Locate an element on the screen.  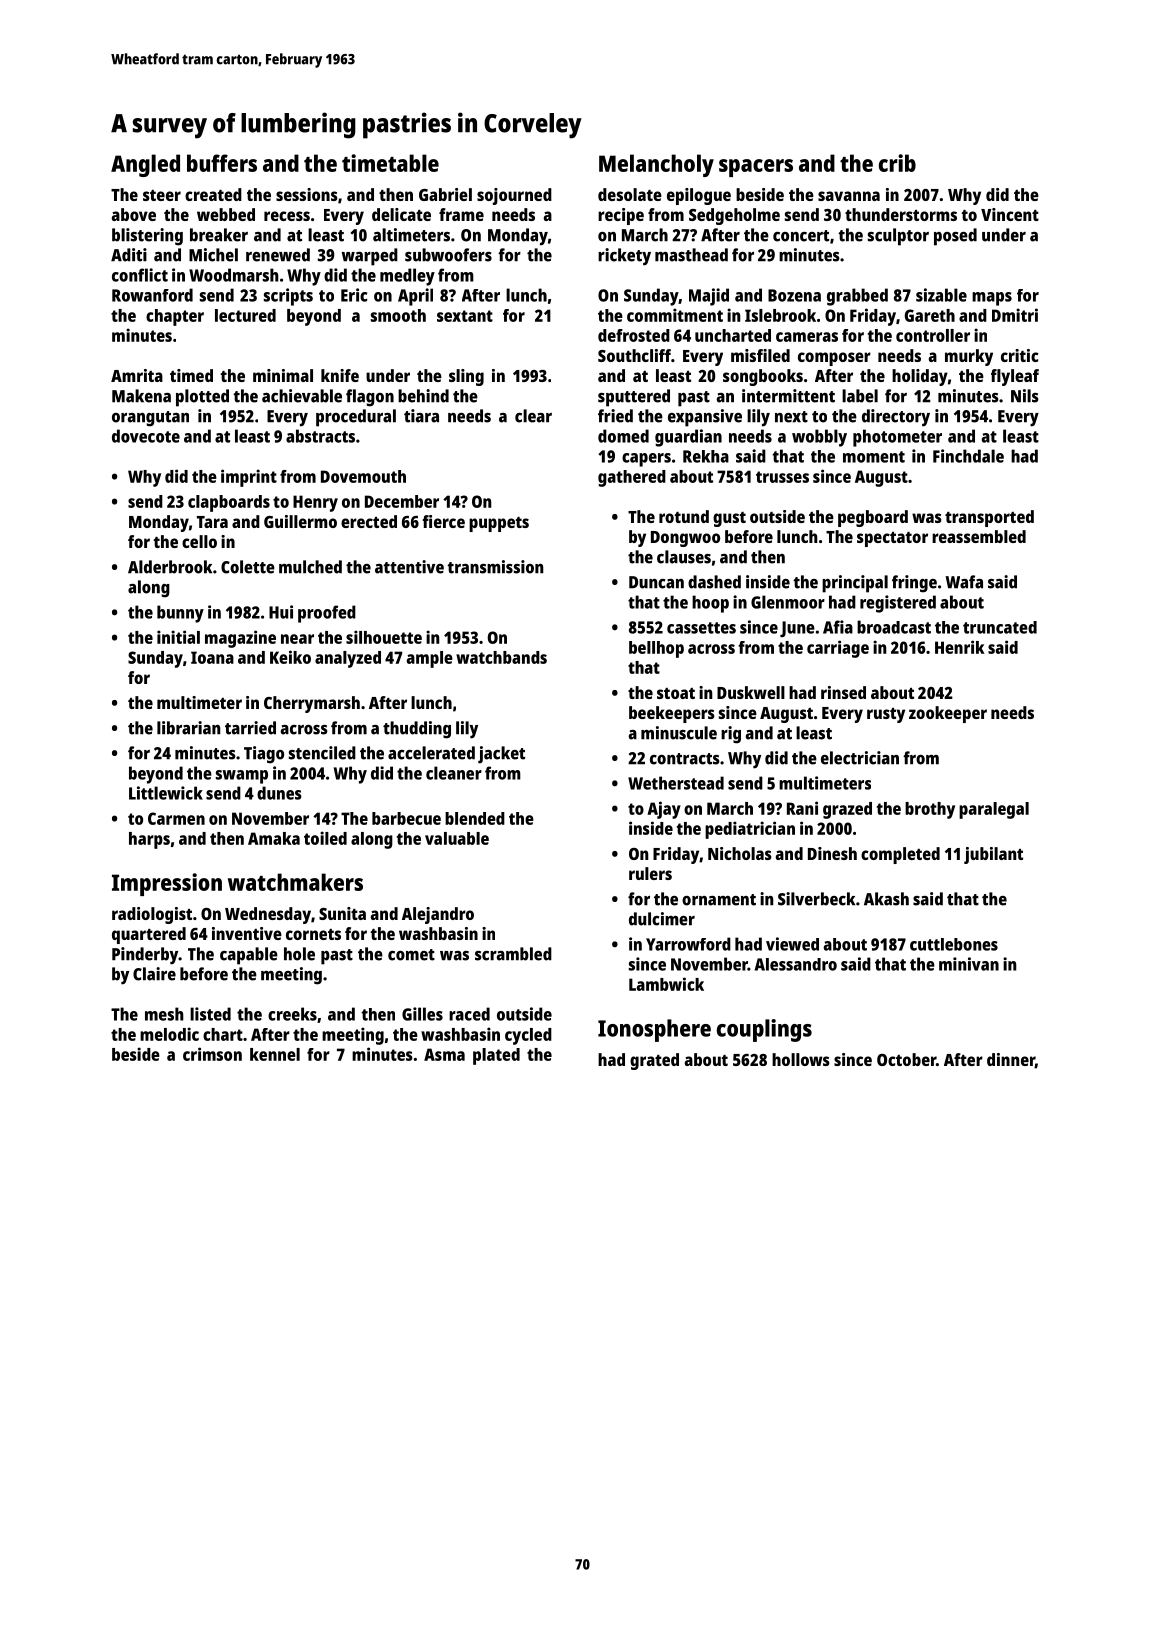
crib is located at coordinates (897, 163).
